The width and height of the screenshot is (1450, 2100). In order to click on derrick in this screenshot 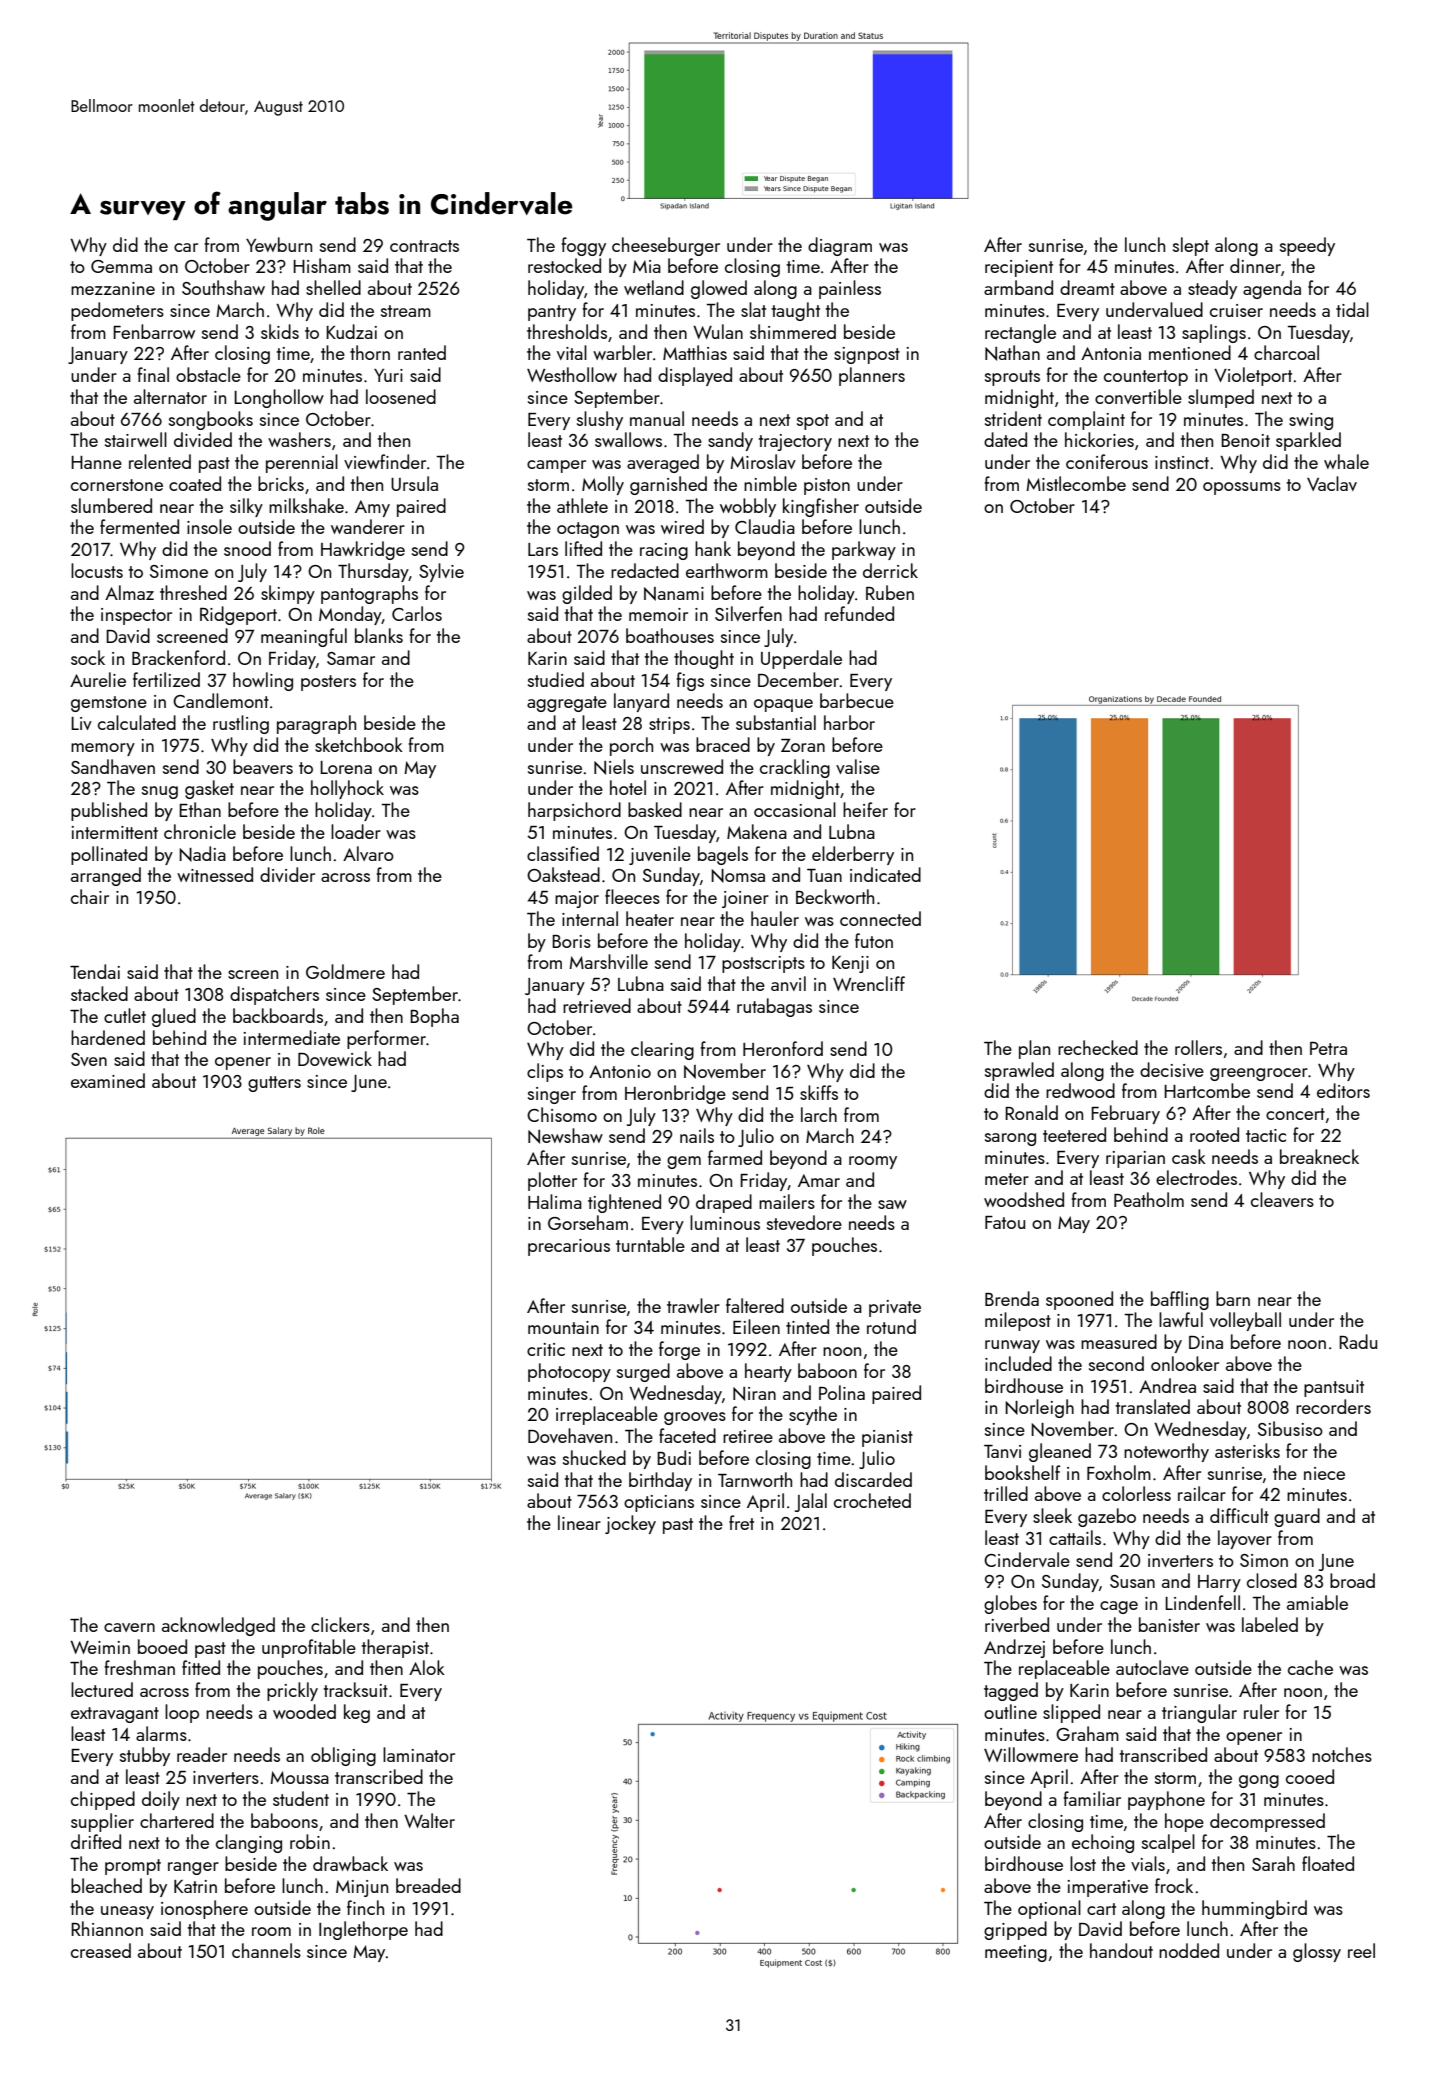, I will do `click(890, 570)`.
